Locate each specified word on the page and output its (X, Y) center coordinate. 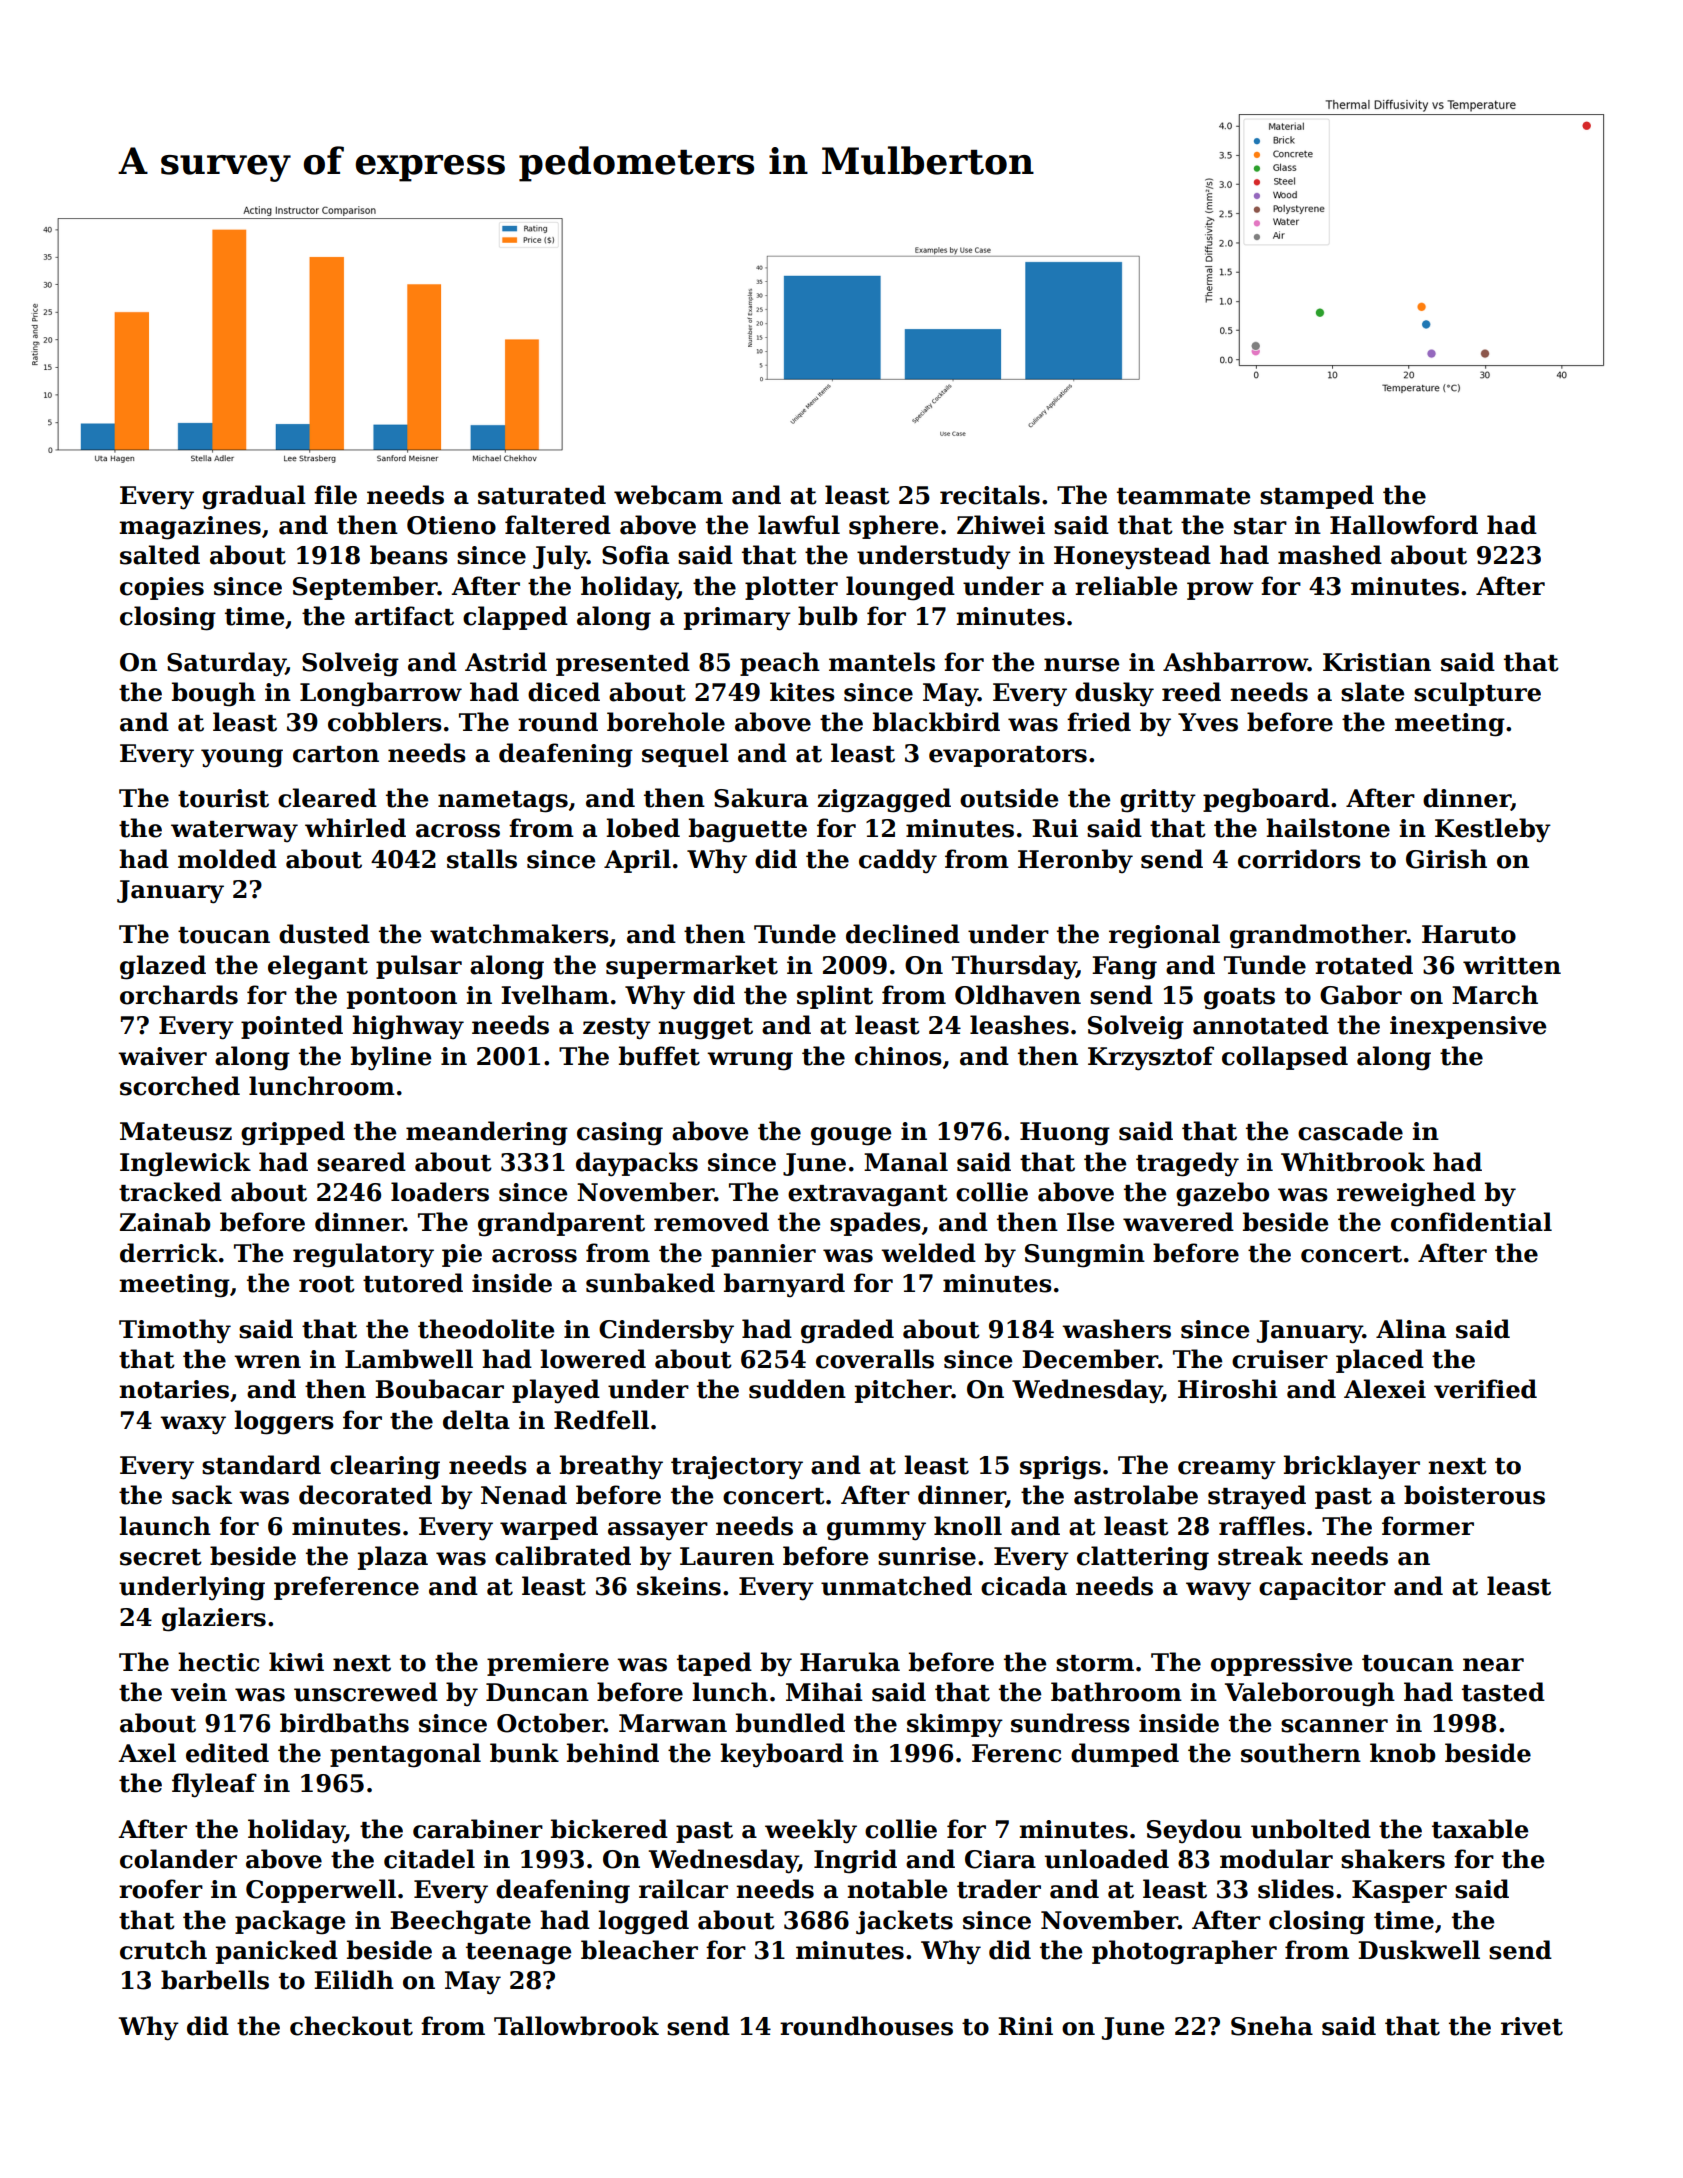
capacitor (1322, 1588)
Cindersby (666, 1331)
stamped (1317, 497)
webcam (668, 495)
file (335, 495)
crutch (163, 1950)
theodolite (486, 1329)
